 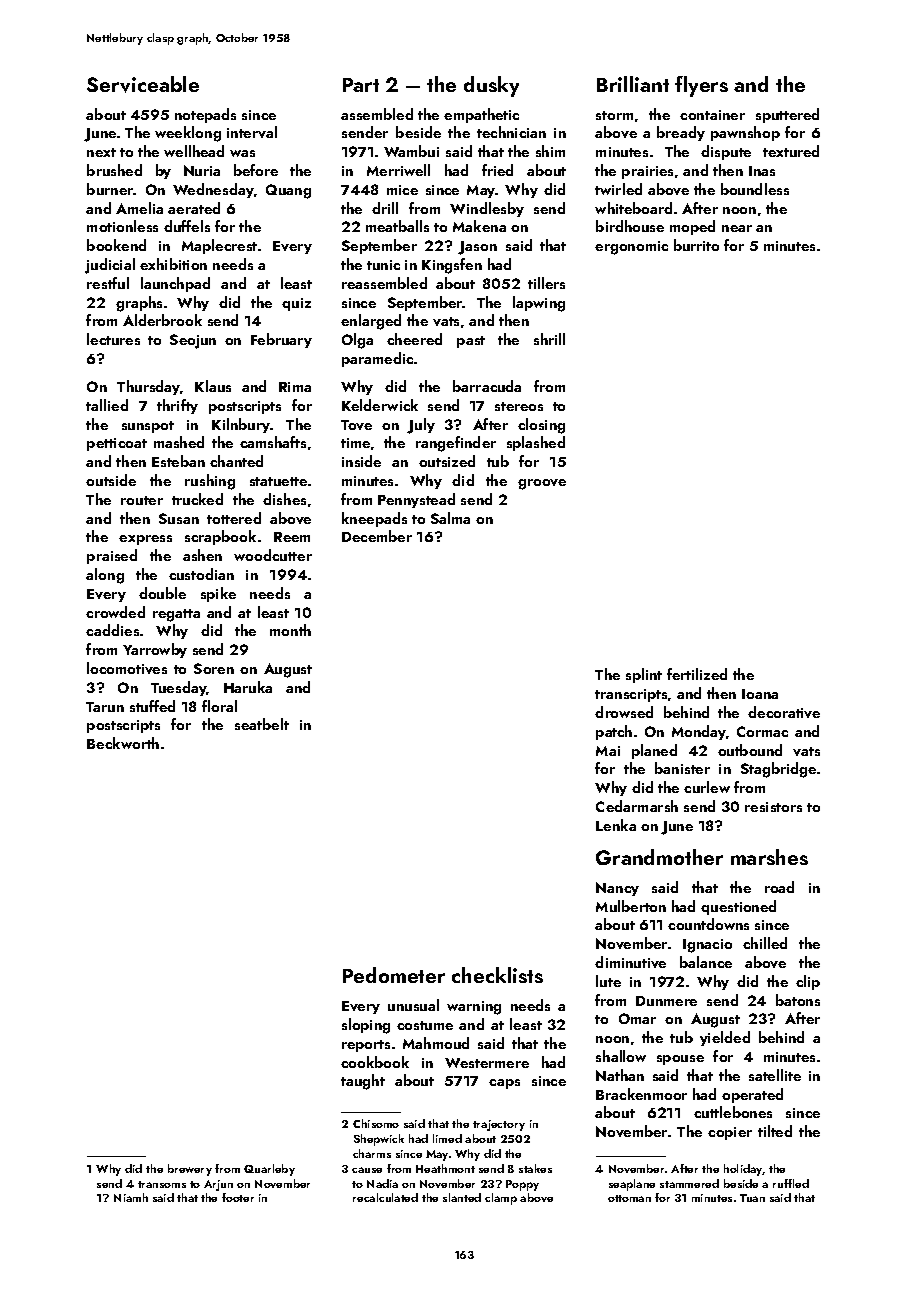 I want to click on Pedometer, so click(x=394, y=975).
